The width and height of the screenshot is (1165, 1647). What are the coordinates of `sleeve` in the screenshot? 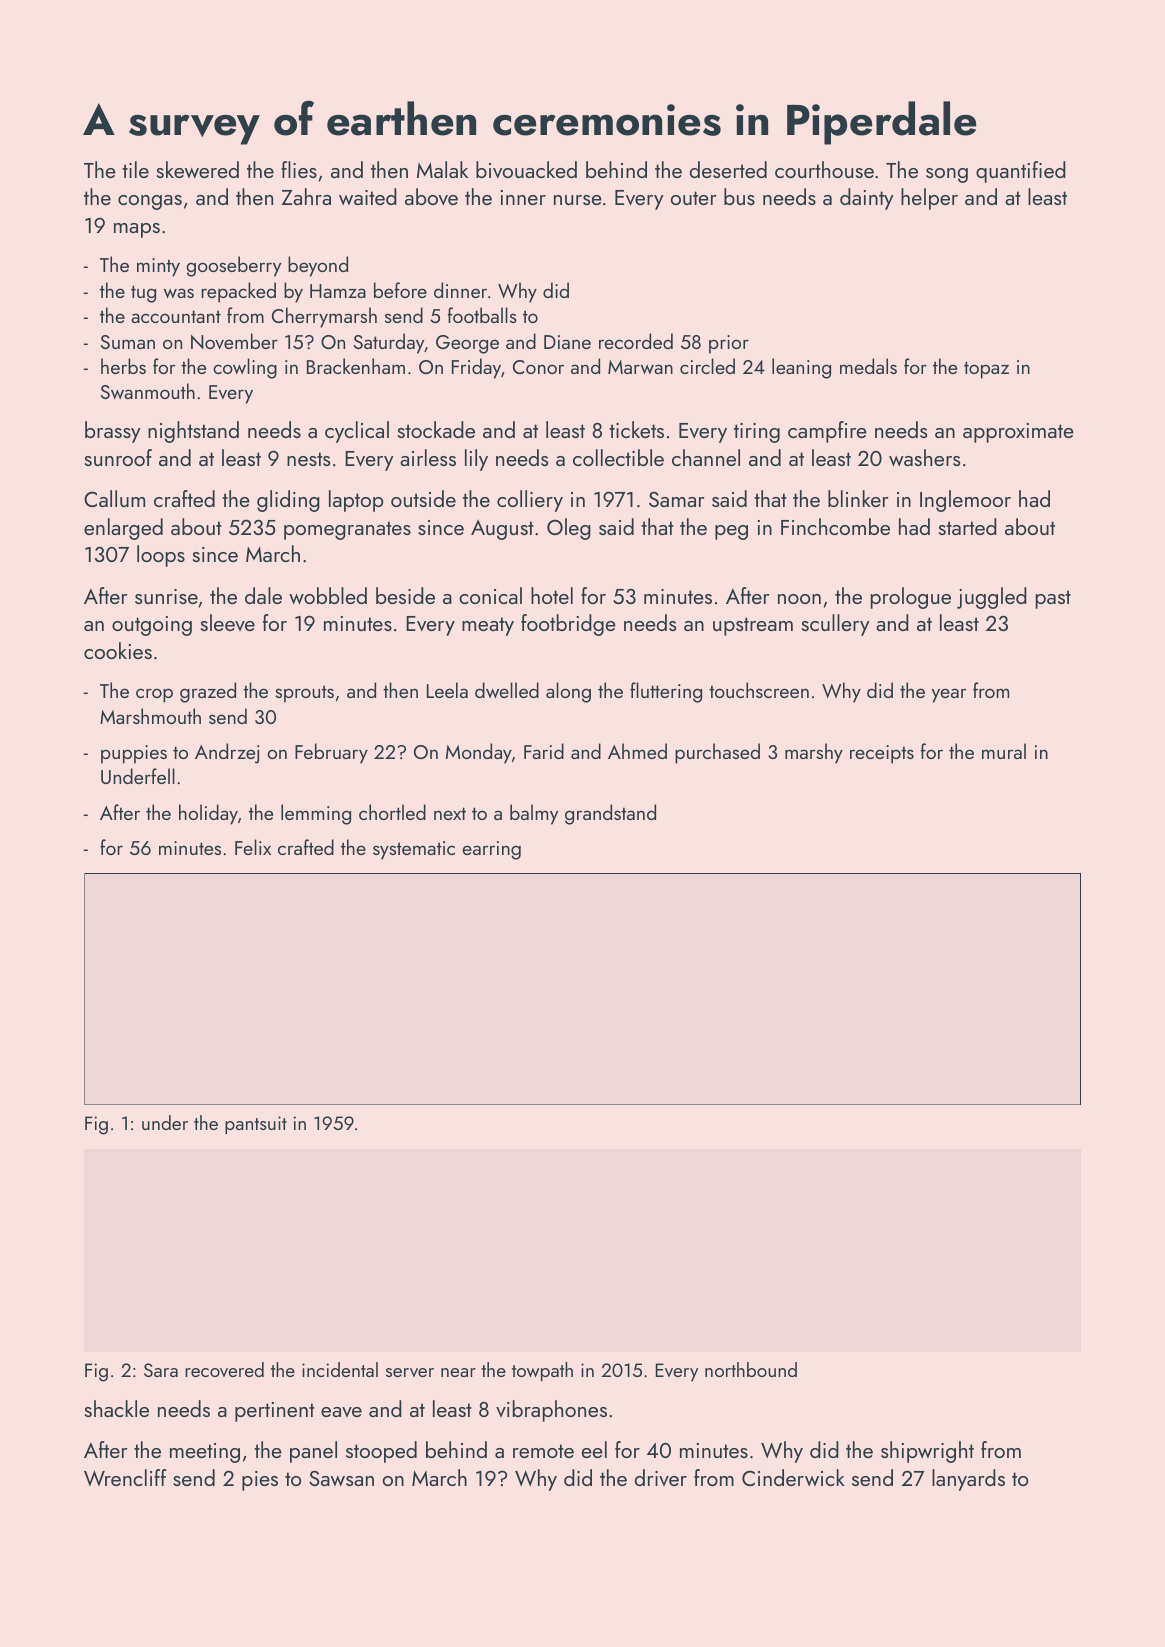 It's located at (228, 622).
